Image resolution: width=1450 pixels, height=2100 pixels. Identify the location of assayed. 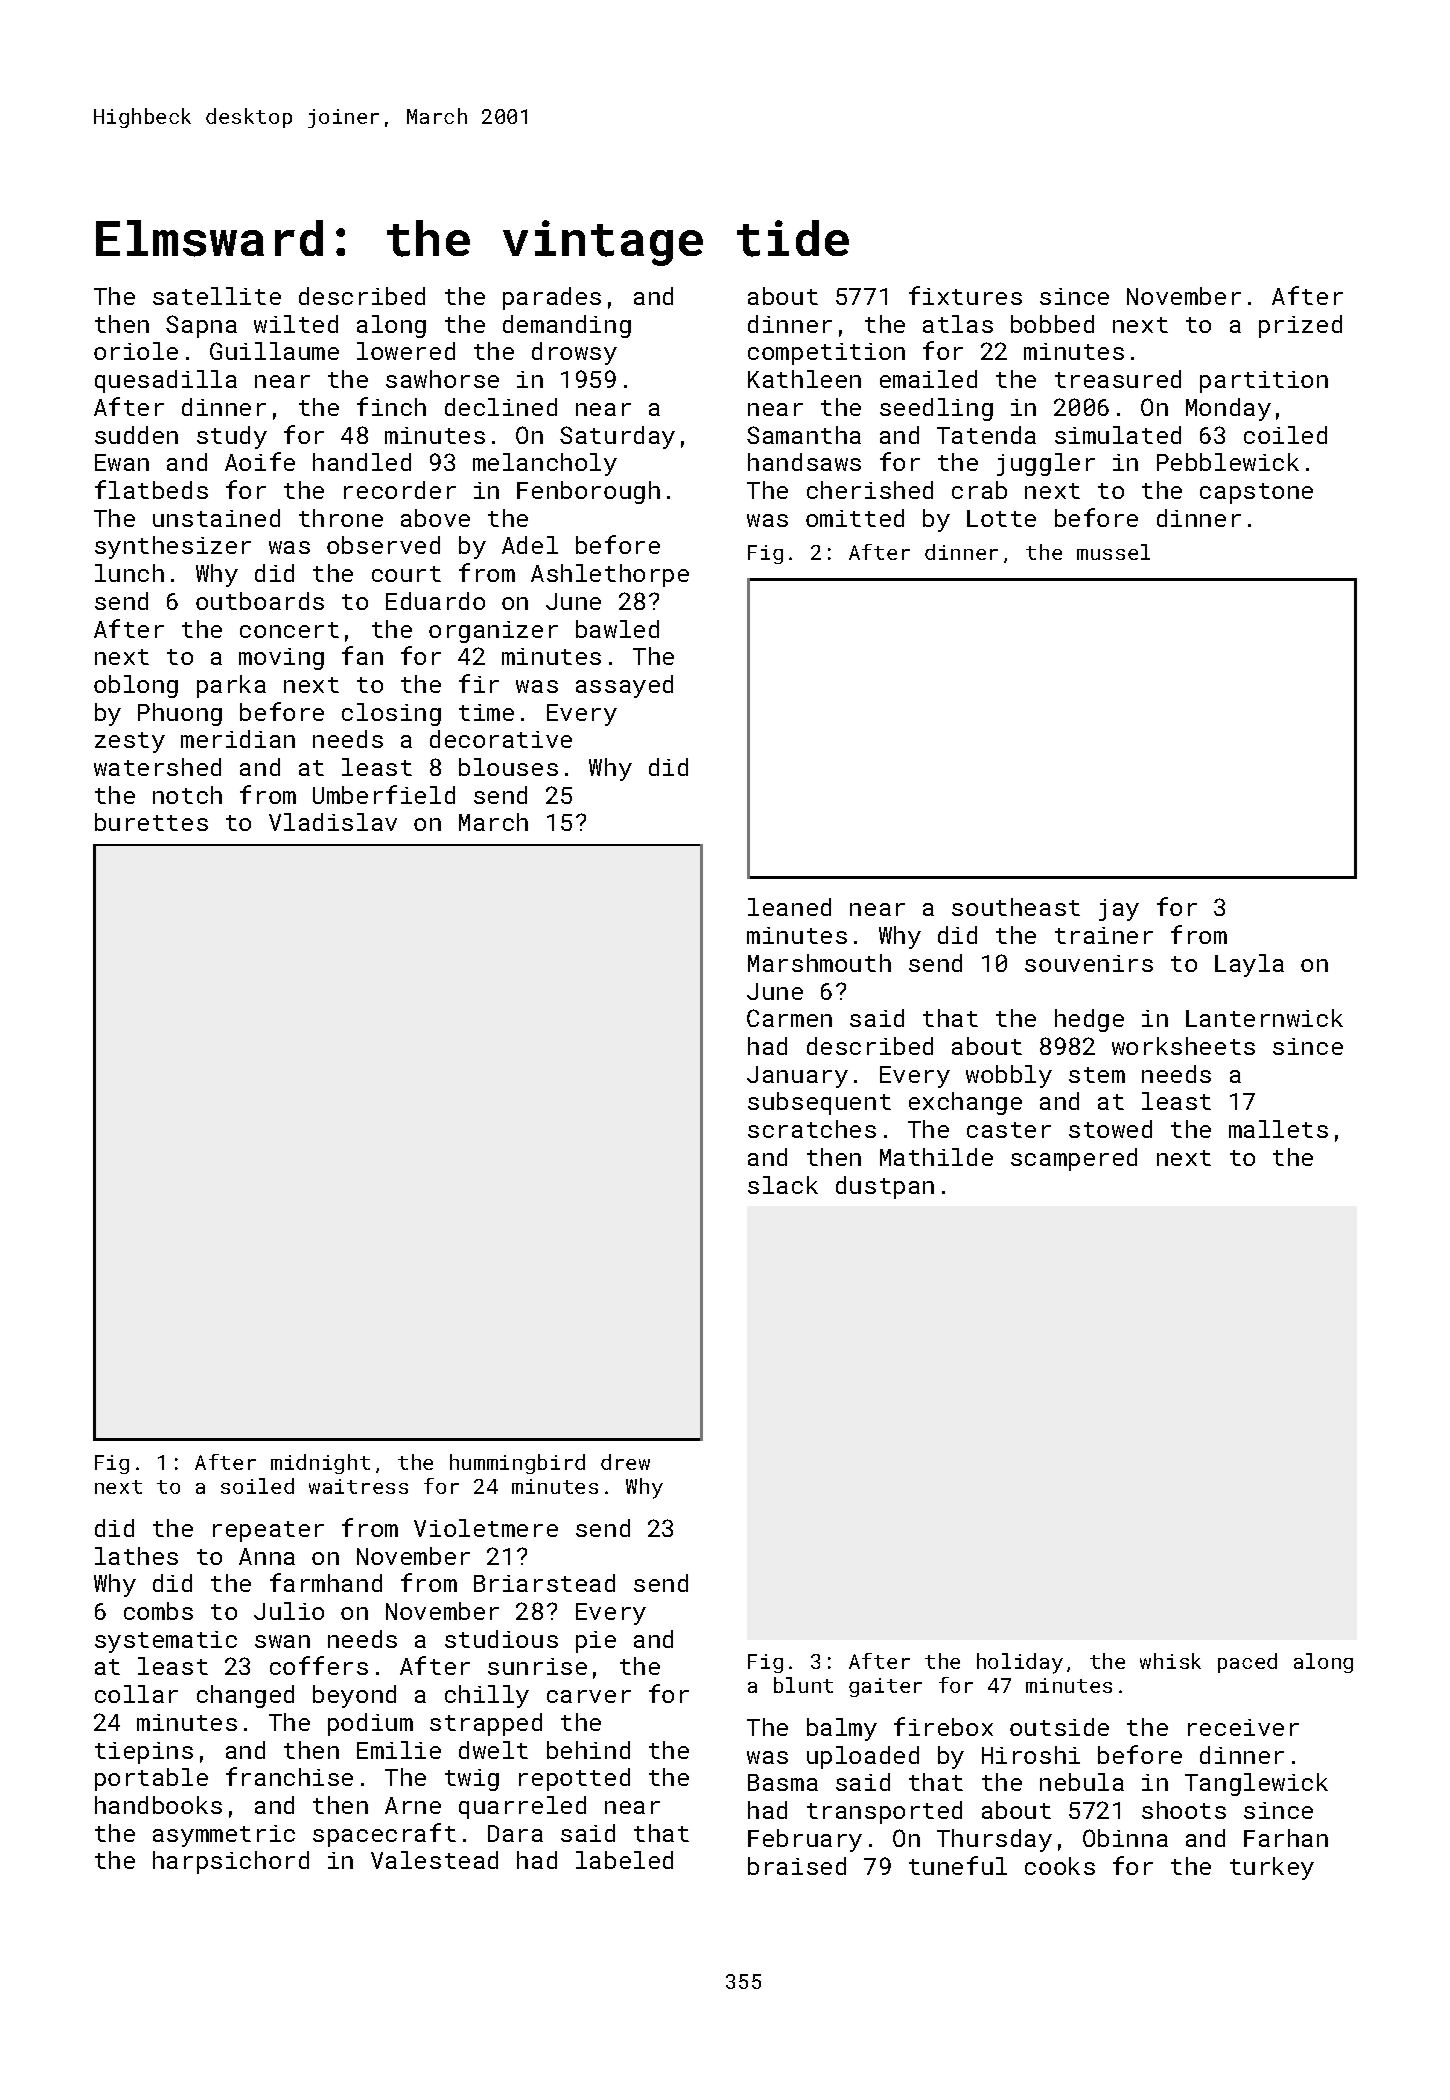
(624, 686).
